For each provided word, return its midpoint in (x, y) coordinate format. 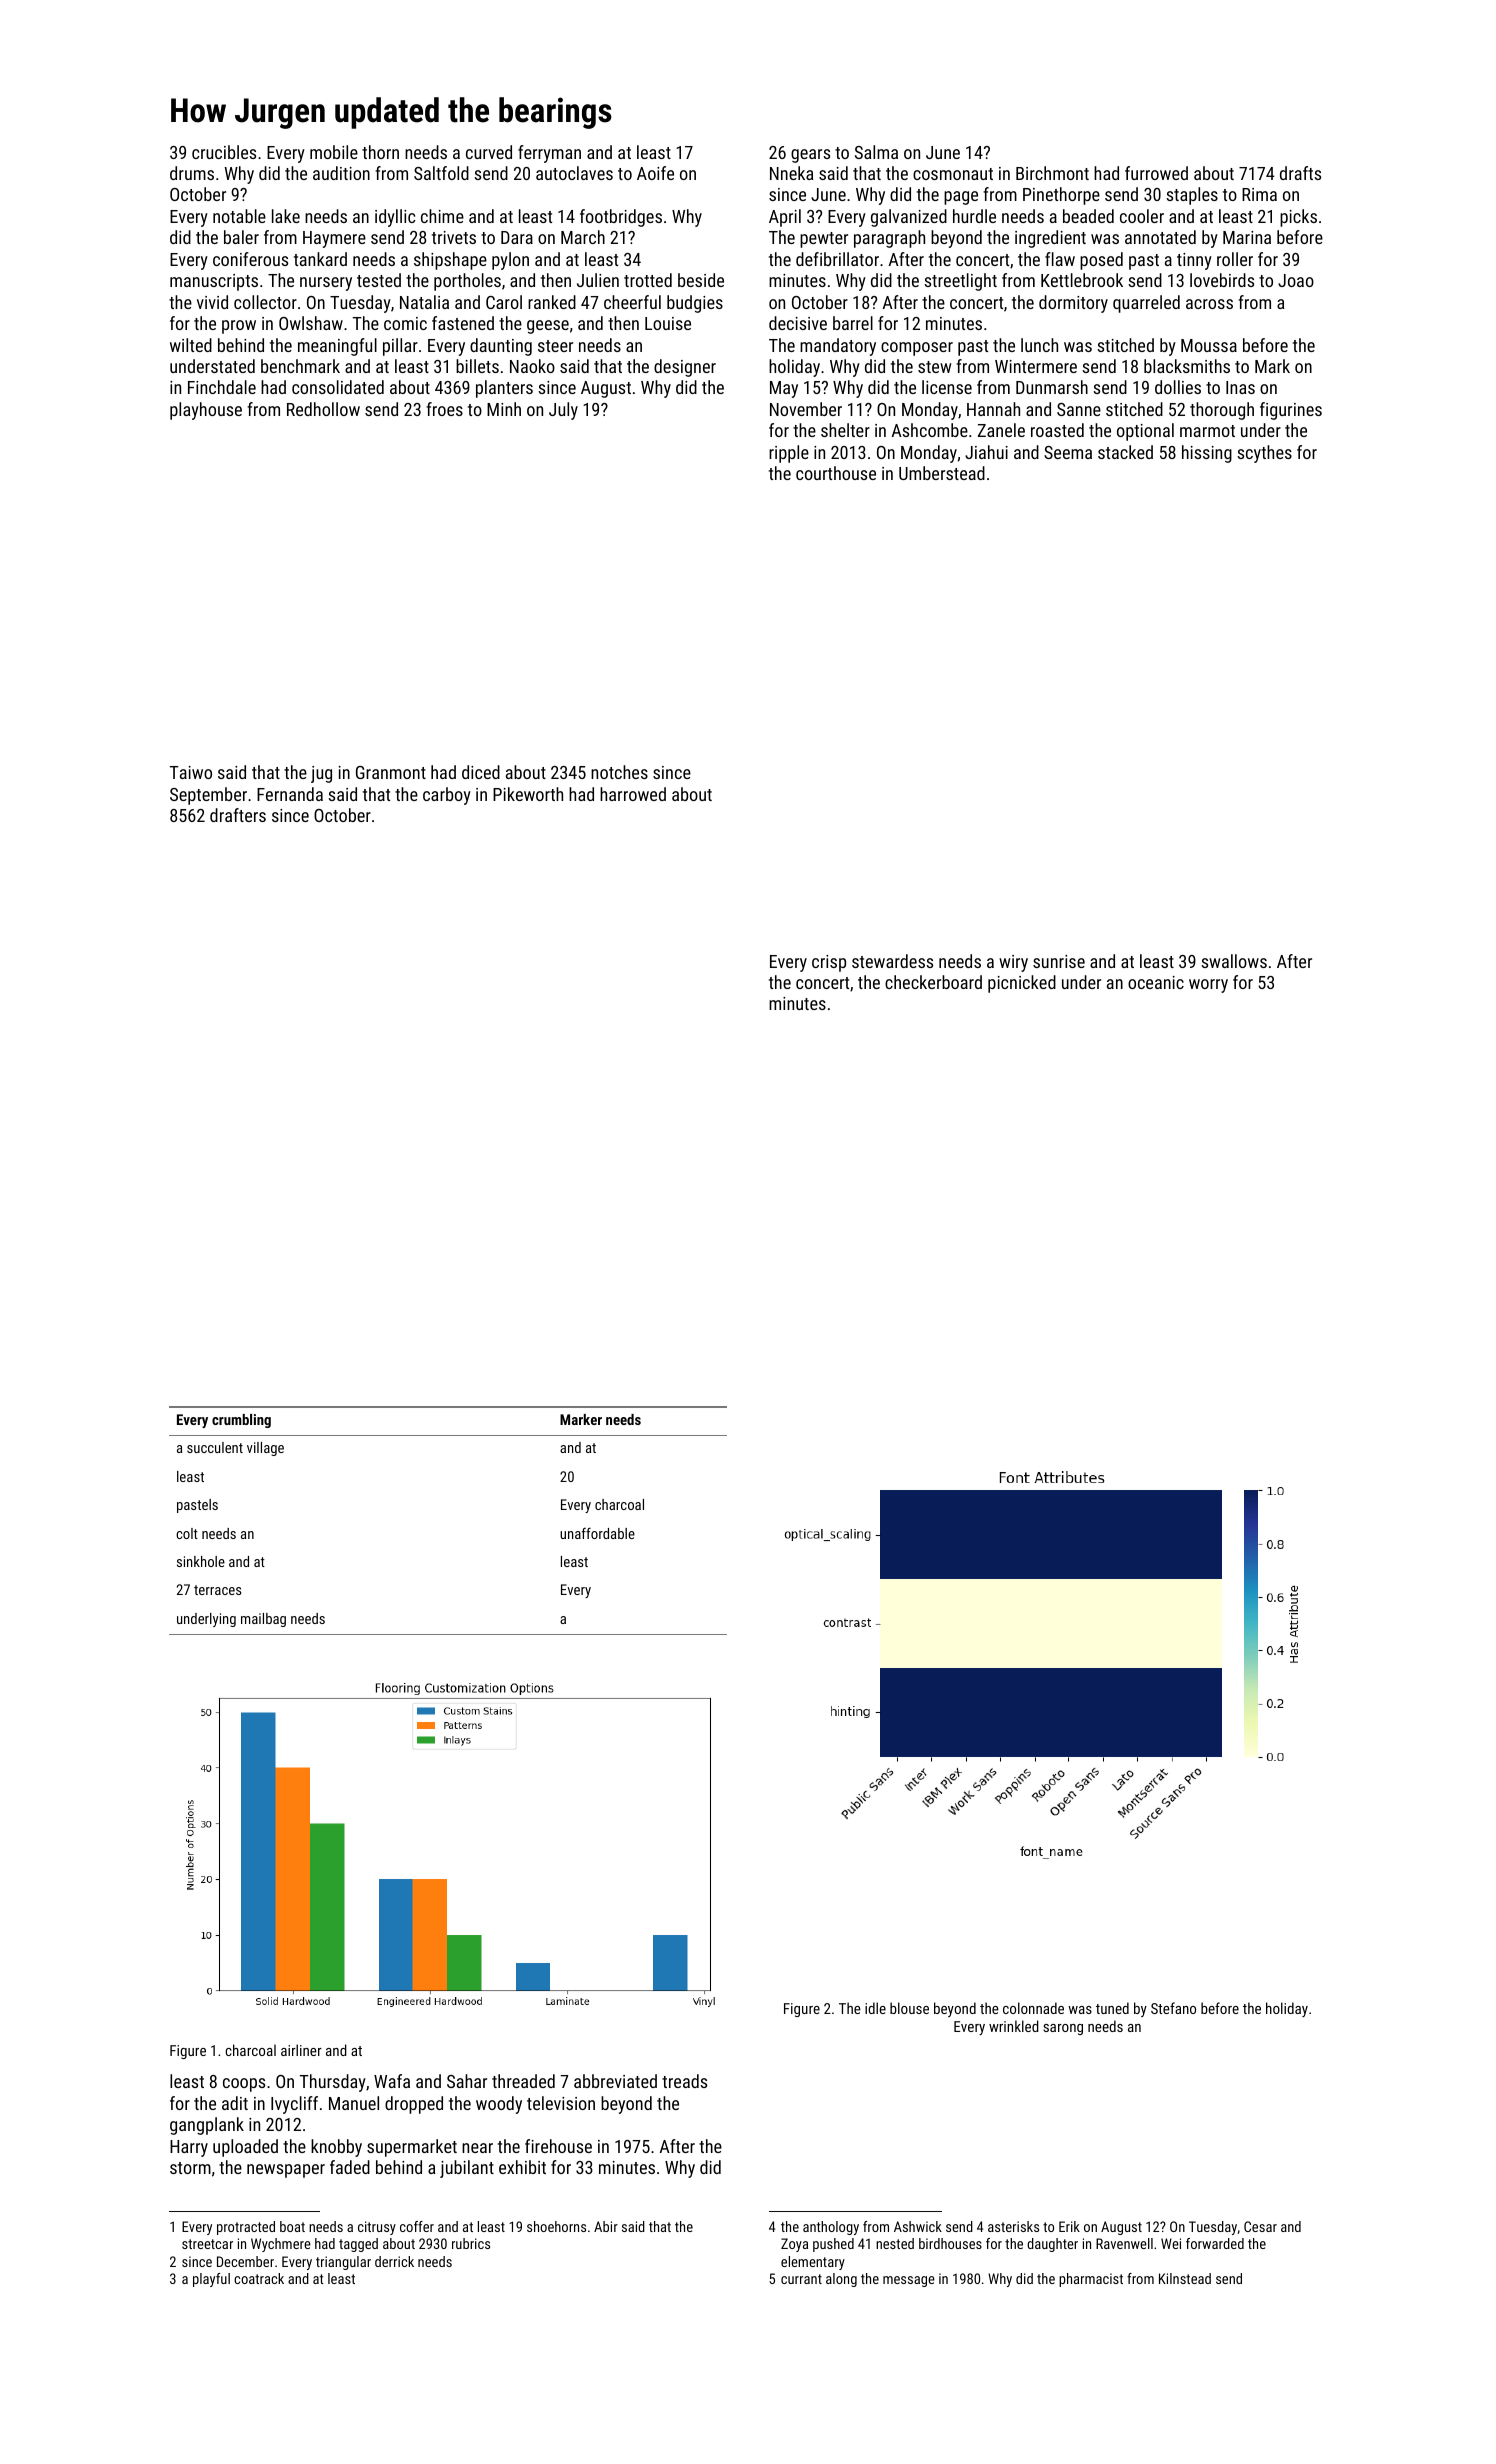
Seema (1068, 452)
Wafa (392, 2081)
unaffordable (597, 1533)
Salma (876, 152)
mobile (334, 152)
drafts (1300, 173)
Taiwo (191, 772)
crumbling (241, 1421)
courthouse (836, 473)
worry (1208, 986)
